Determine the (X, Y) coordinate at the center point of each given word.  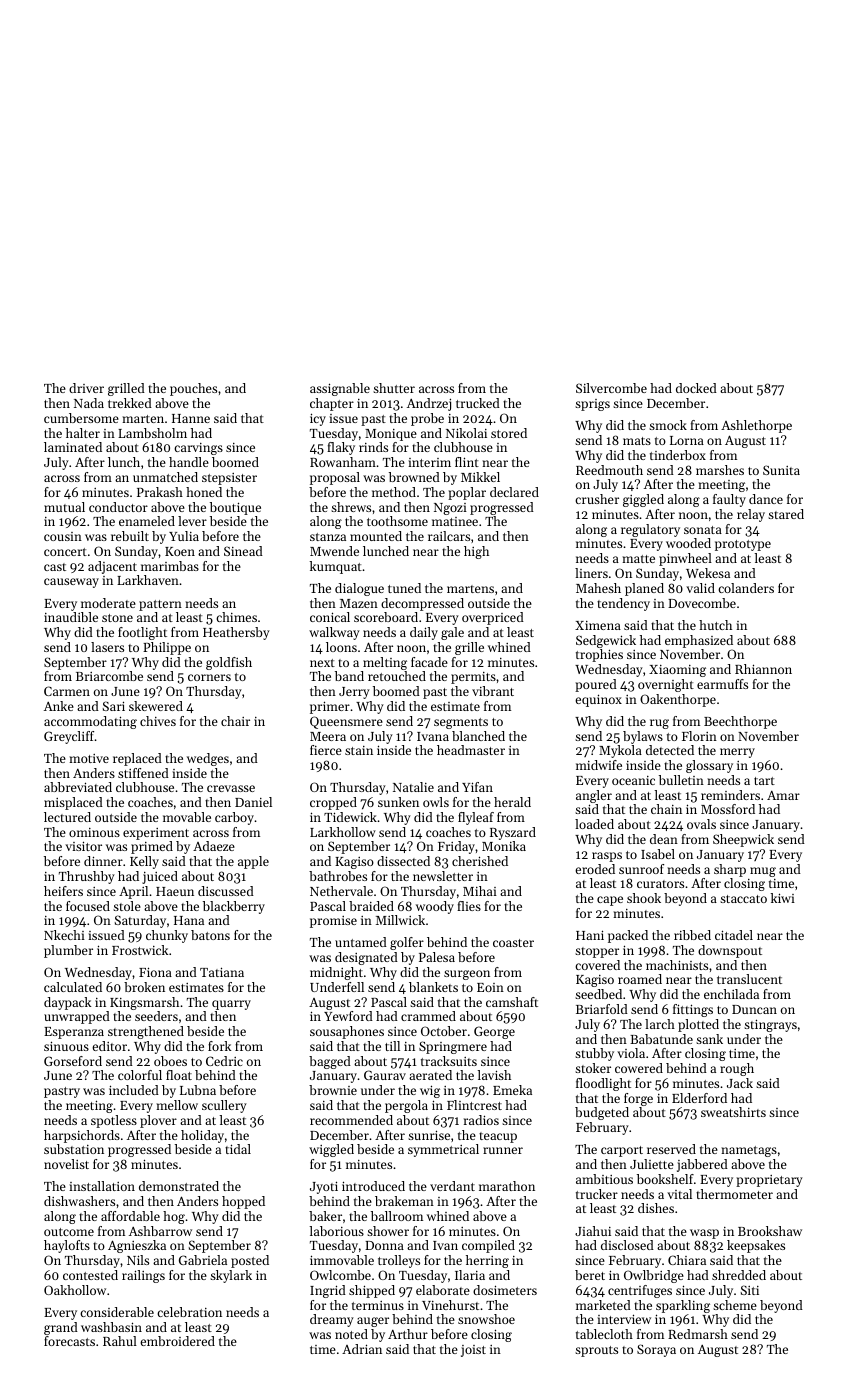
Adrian (362, 1349)
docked (696, 388)
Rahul (120, 1341)
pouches (193, 389)
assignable (340, 389)
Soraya (656, 1350)
